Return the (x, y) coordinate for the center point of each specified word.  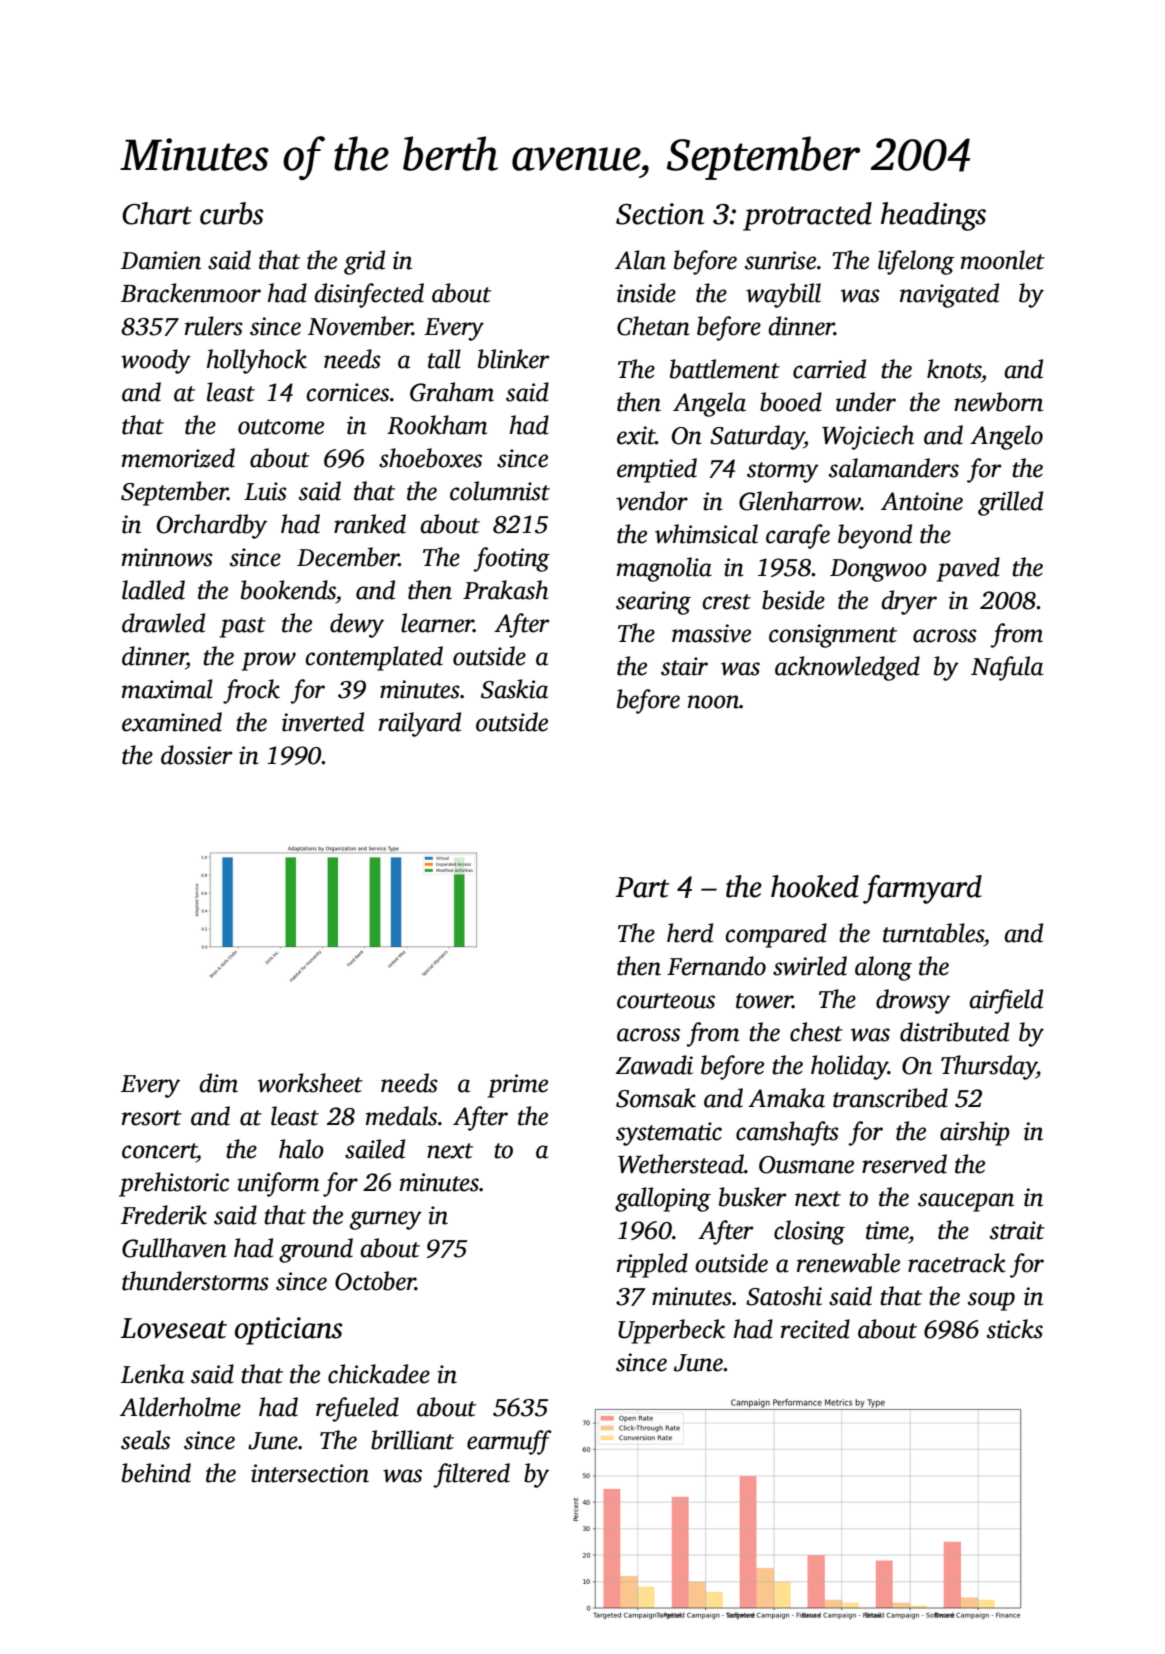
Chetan (653, 326)
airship (975, 1133)
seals (145, 1440)
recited (815, 1329)
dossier (197, 755)
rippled (652, 1265)
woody (156, 361)
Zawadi (654, 1065)
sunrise (780, 260)
